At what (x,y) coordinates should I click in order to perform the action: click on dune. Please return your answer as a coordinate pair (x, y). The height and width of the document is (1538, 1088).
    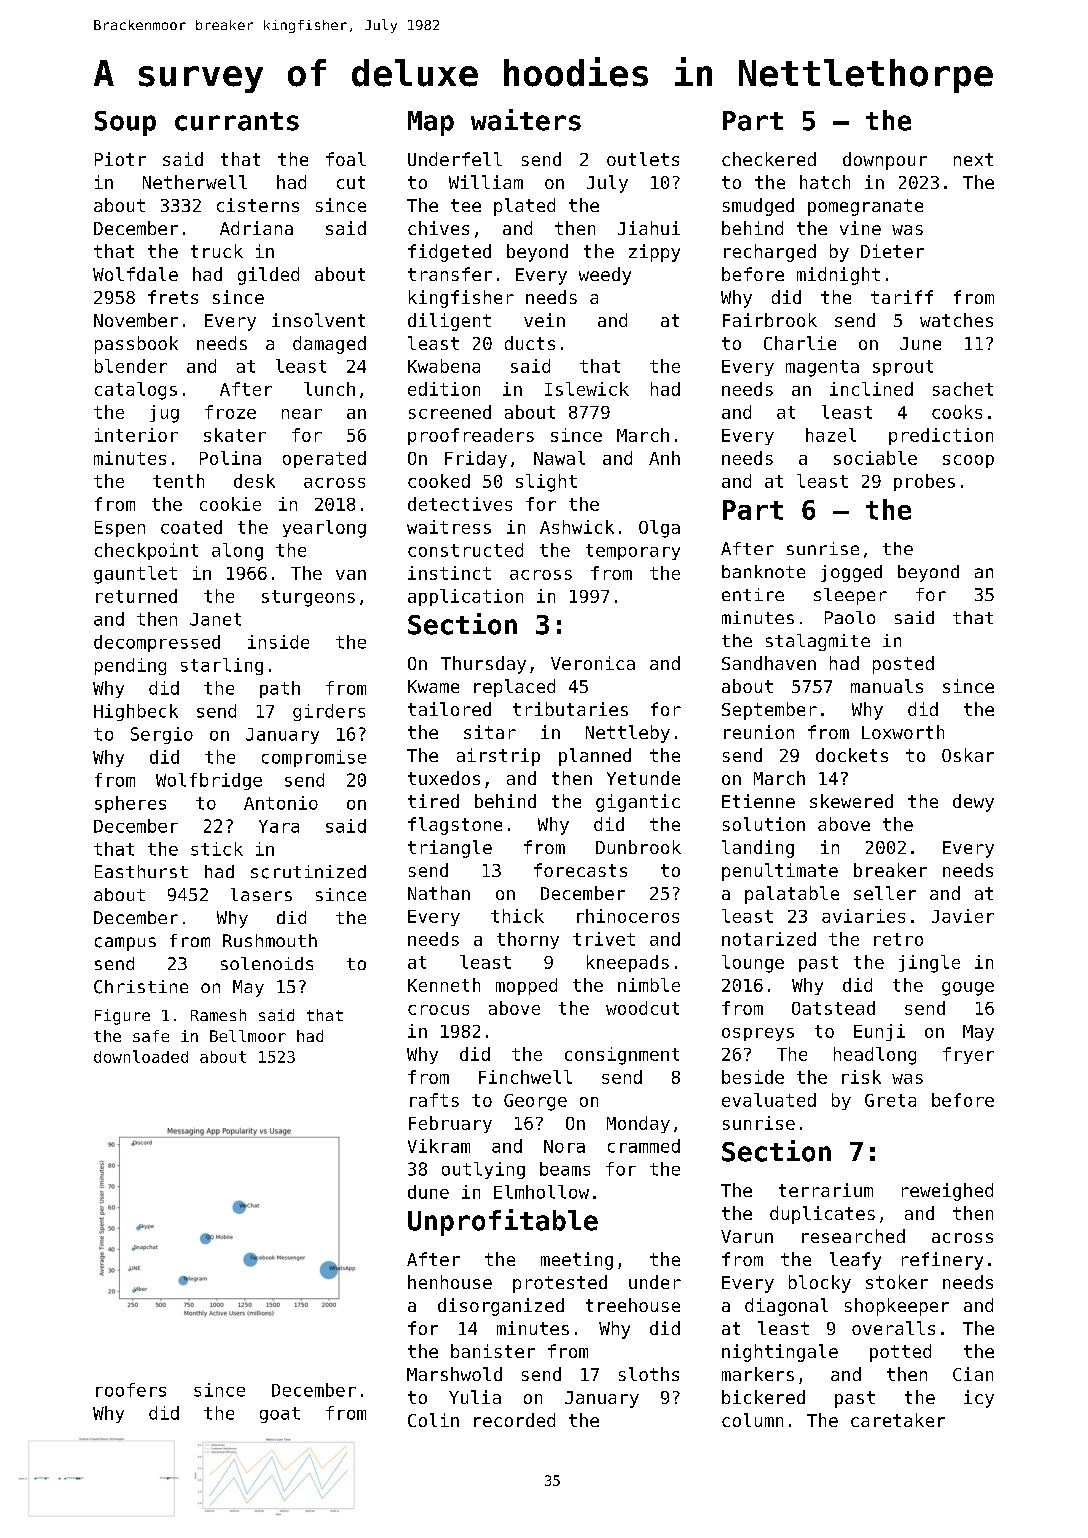
    Looking at the image, I should click on (428, 1192).
